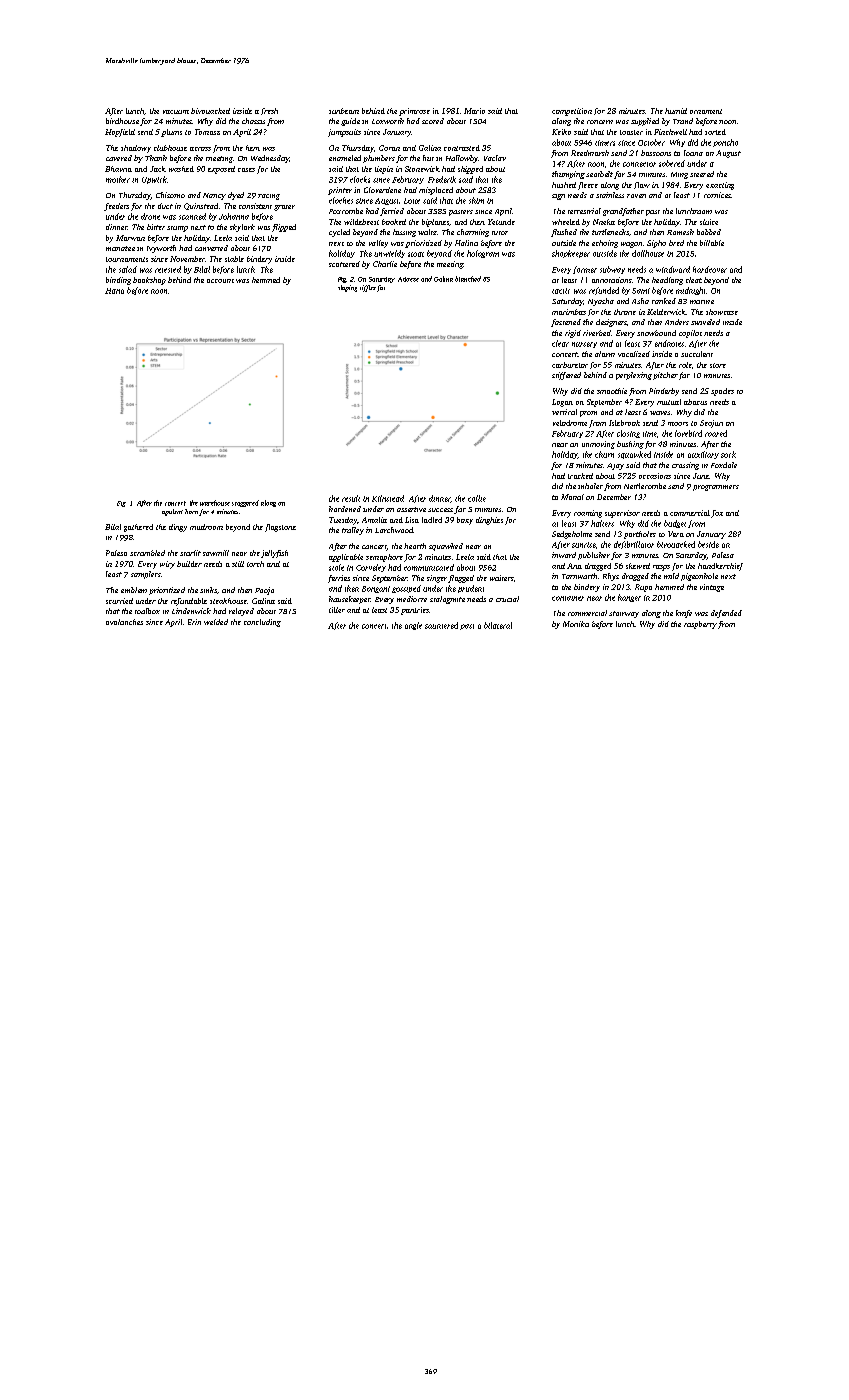 This screenshot has height=1400, width=849. I want to click on birdhouse, so click(122, 121).
